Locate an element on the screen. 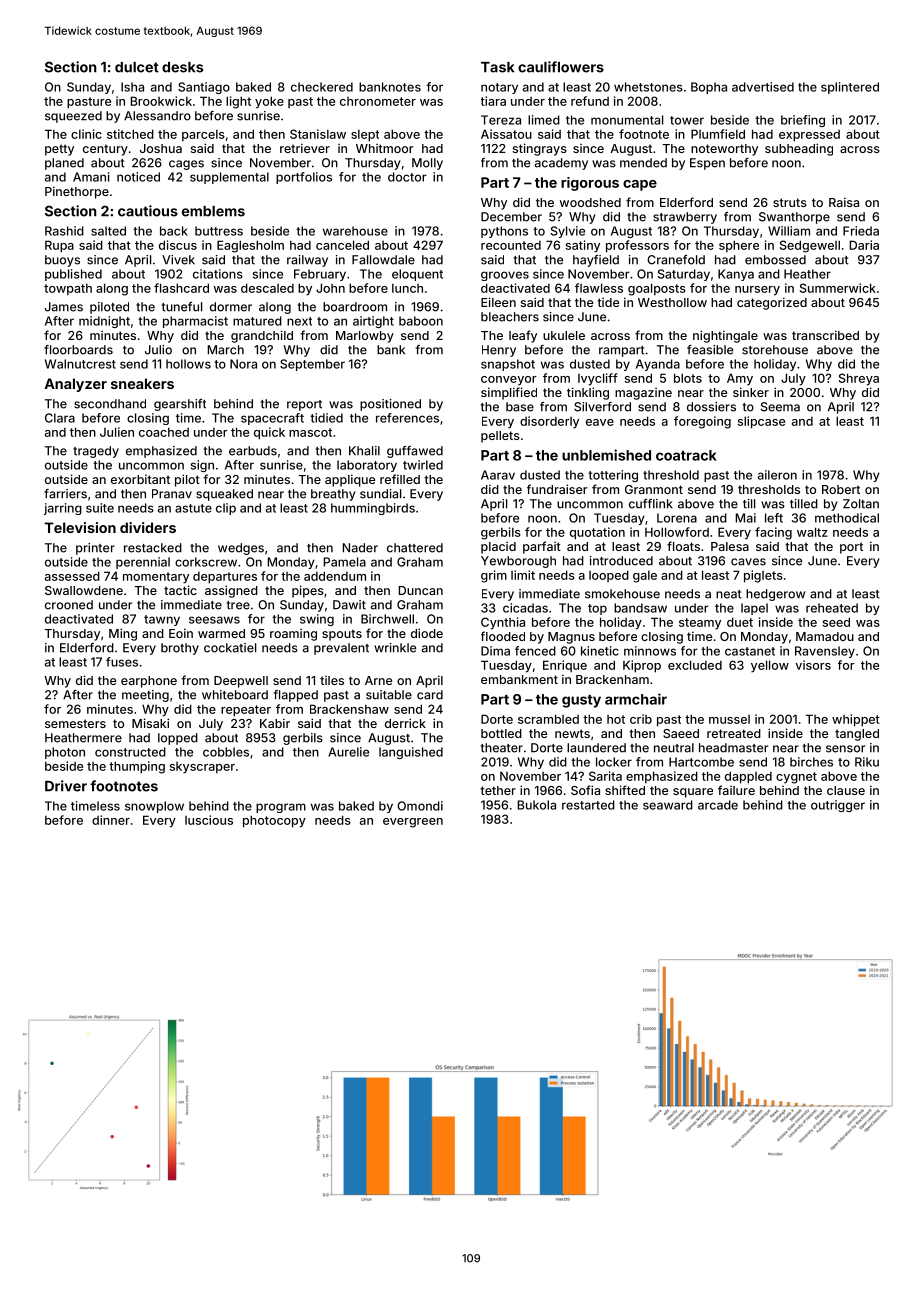 This screenshot has height=1308, width=924. struts is located at coordinates (790, 202).
